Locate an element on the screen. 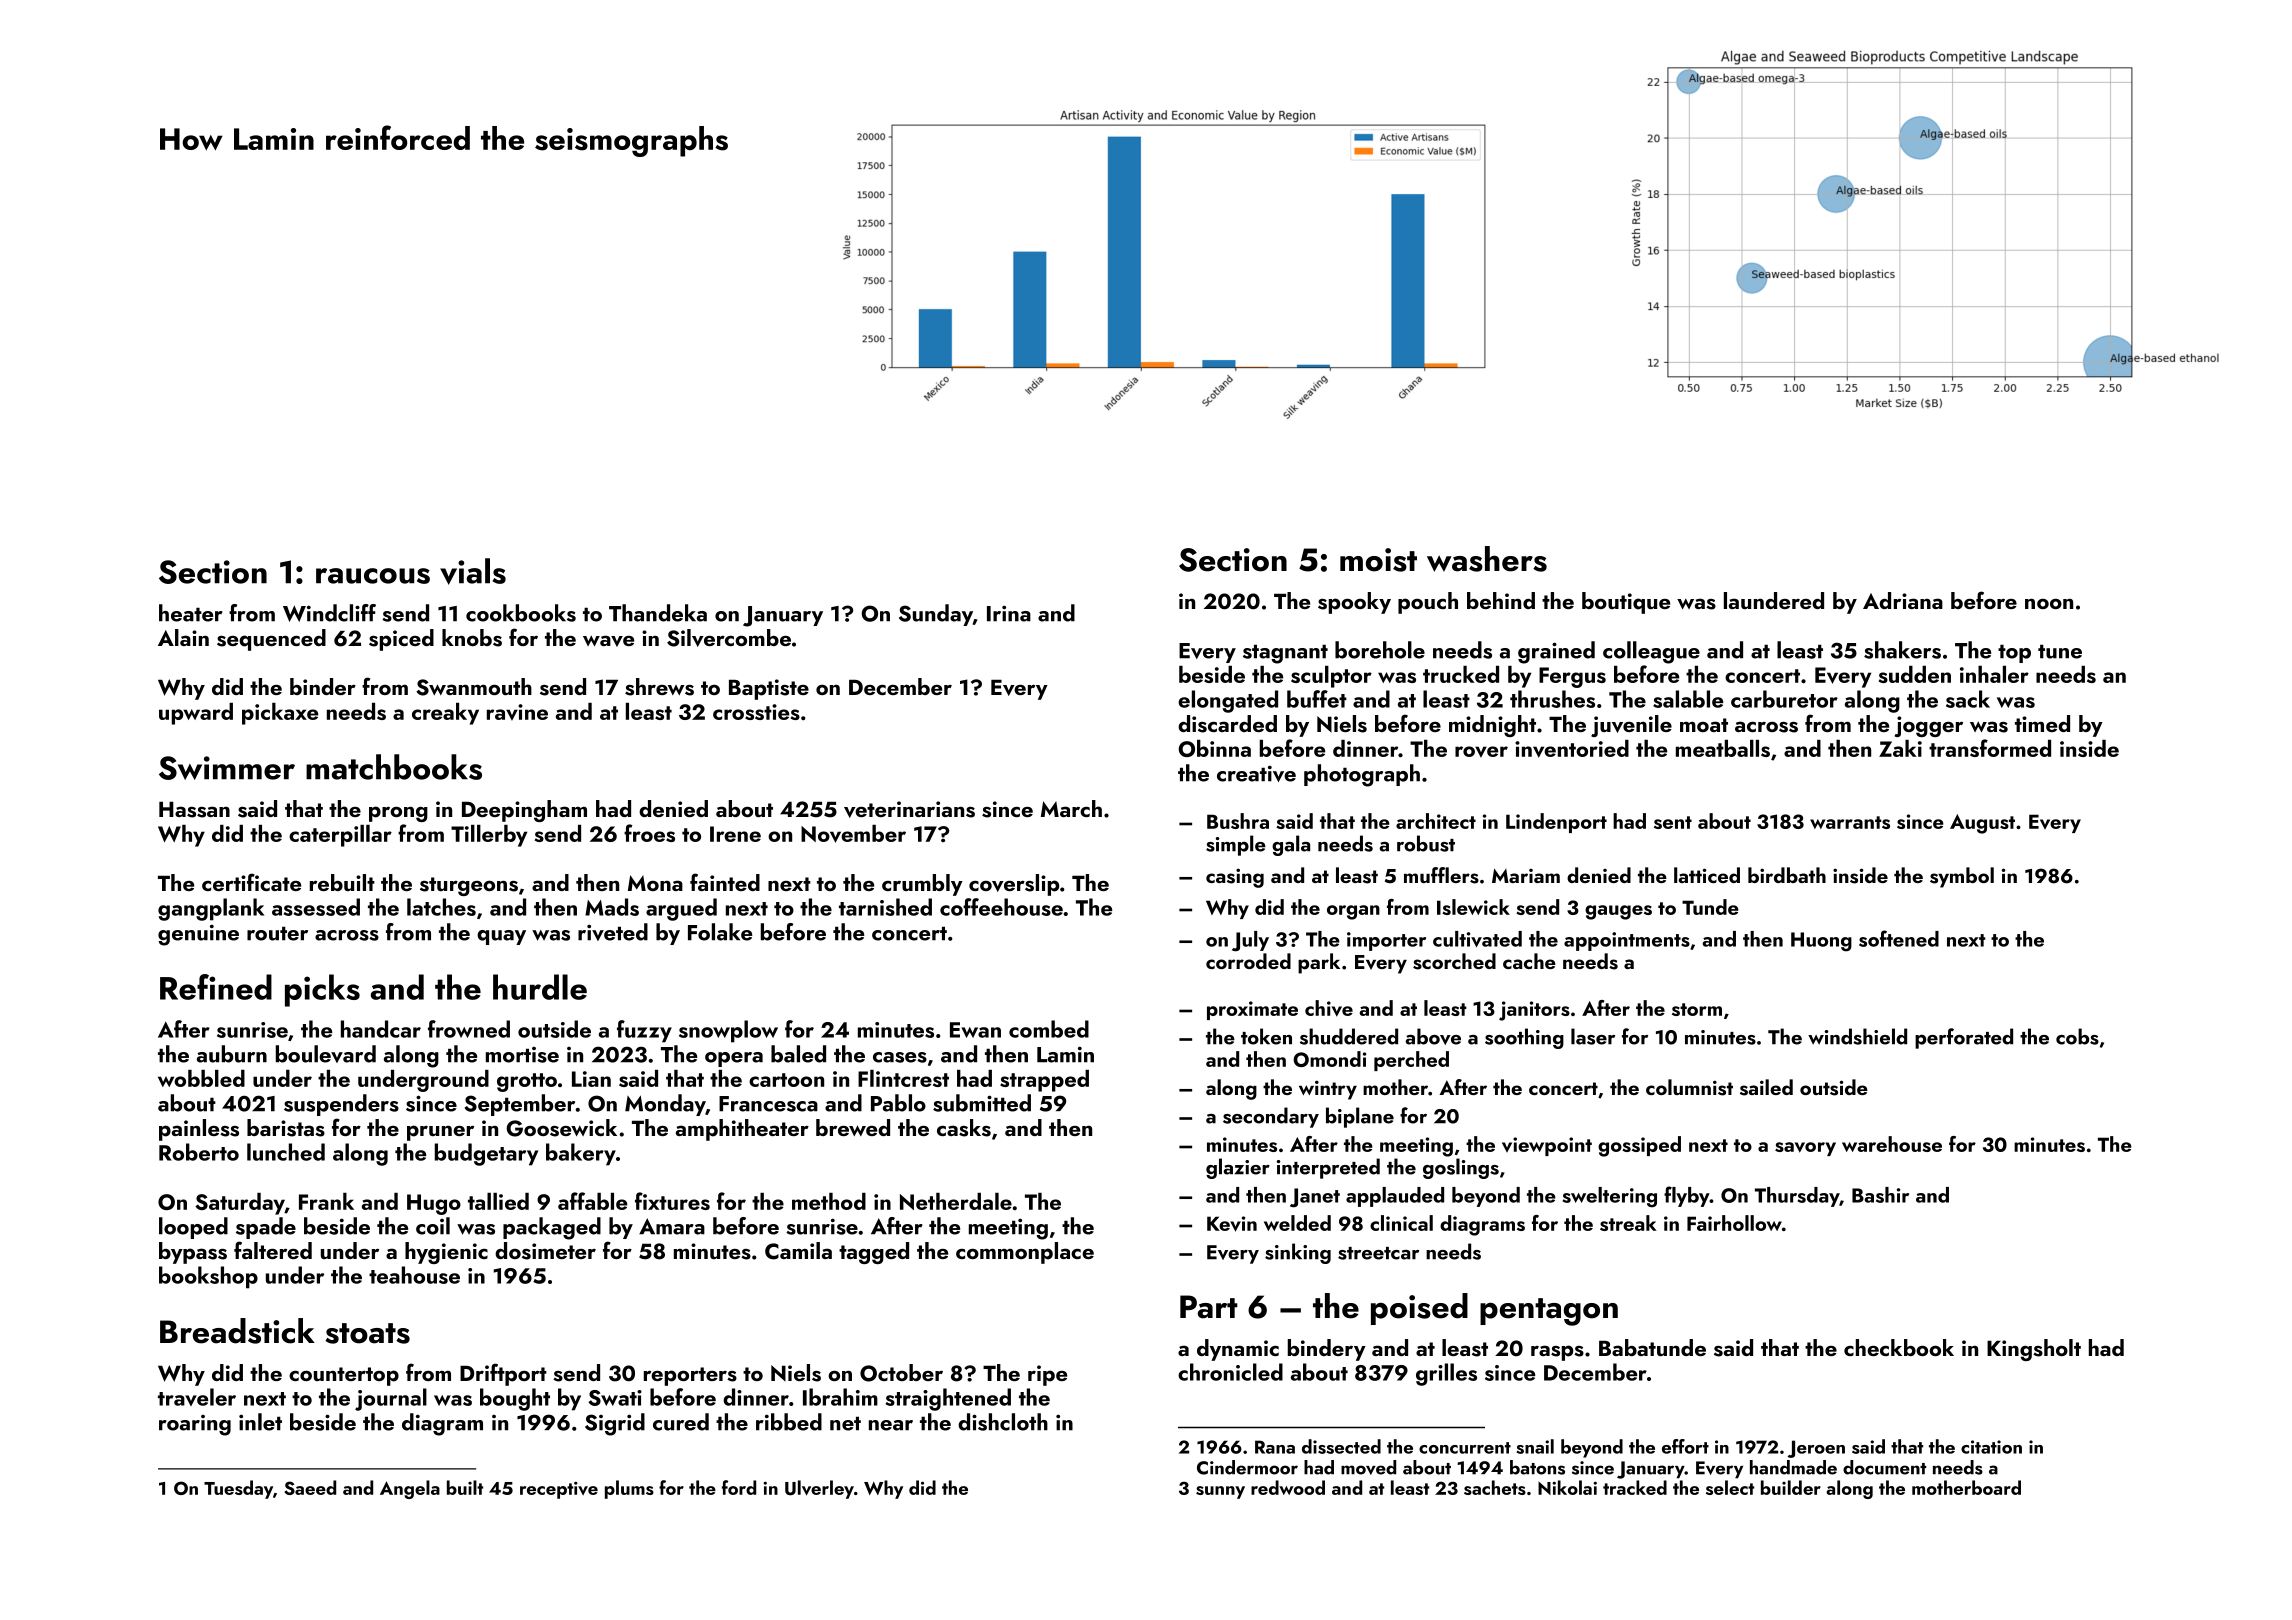  commonplace is located at coordinates (1025, 1253).
